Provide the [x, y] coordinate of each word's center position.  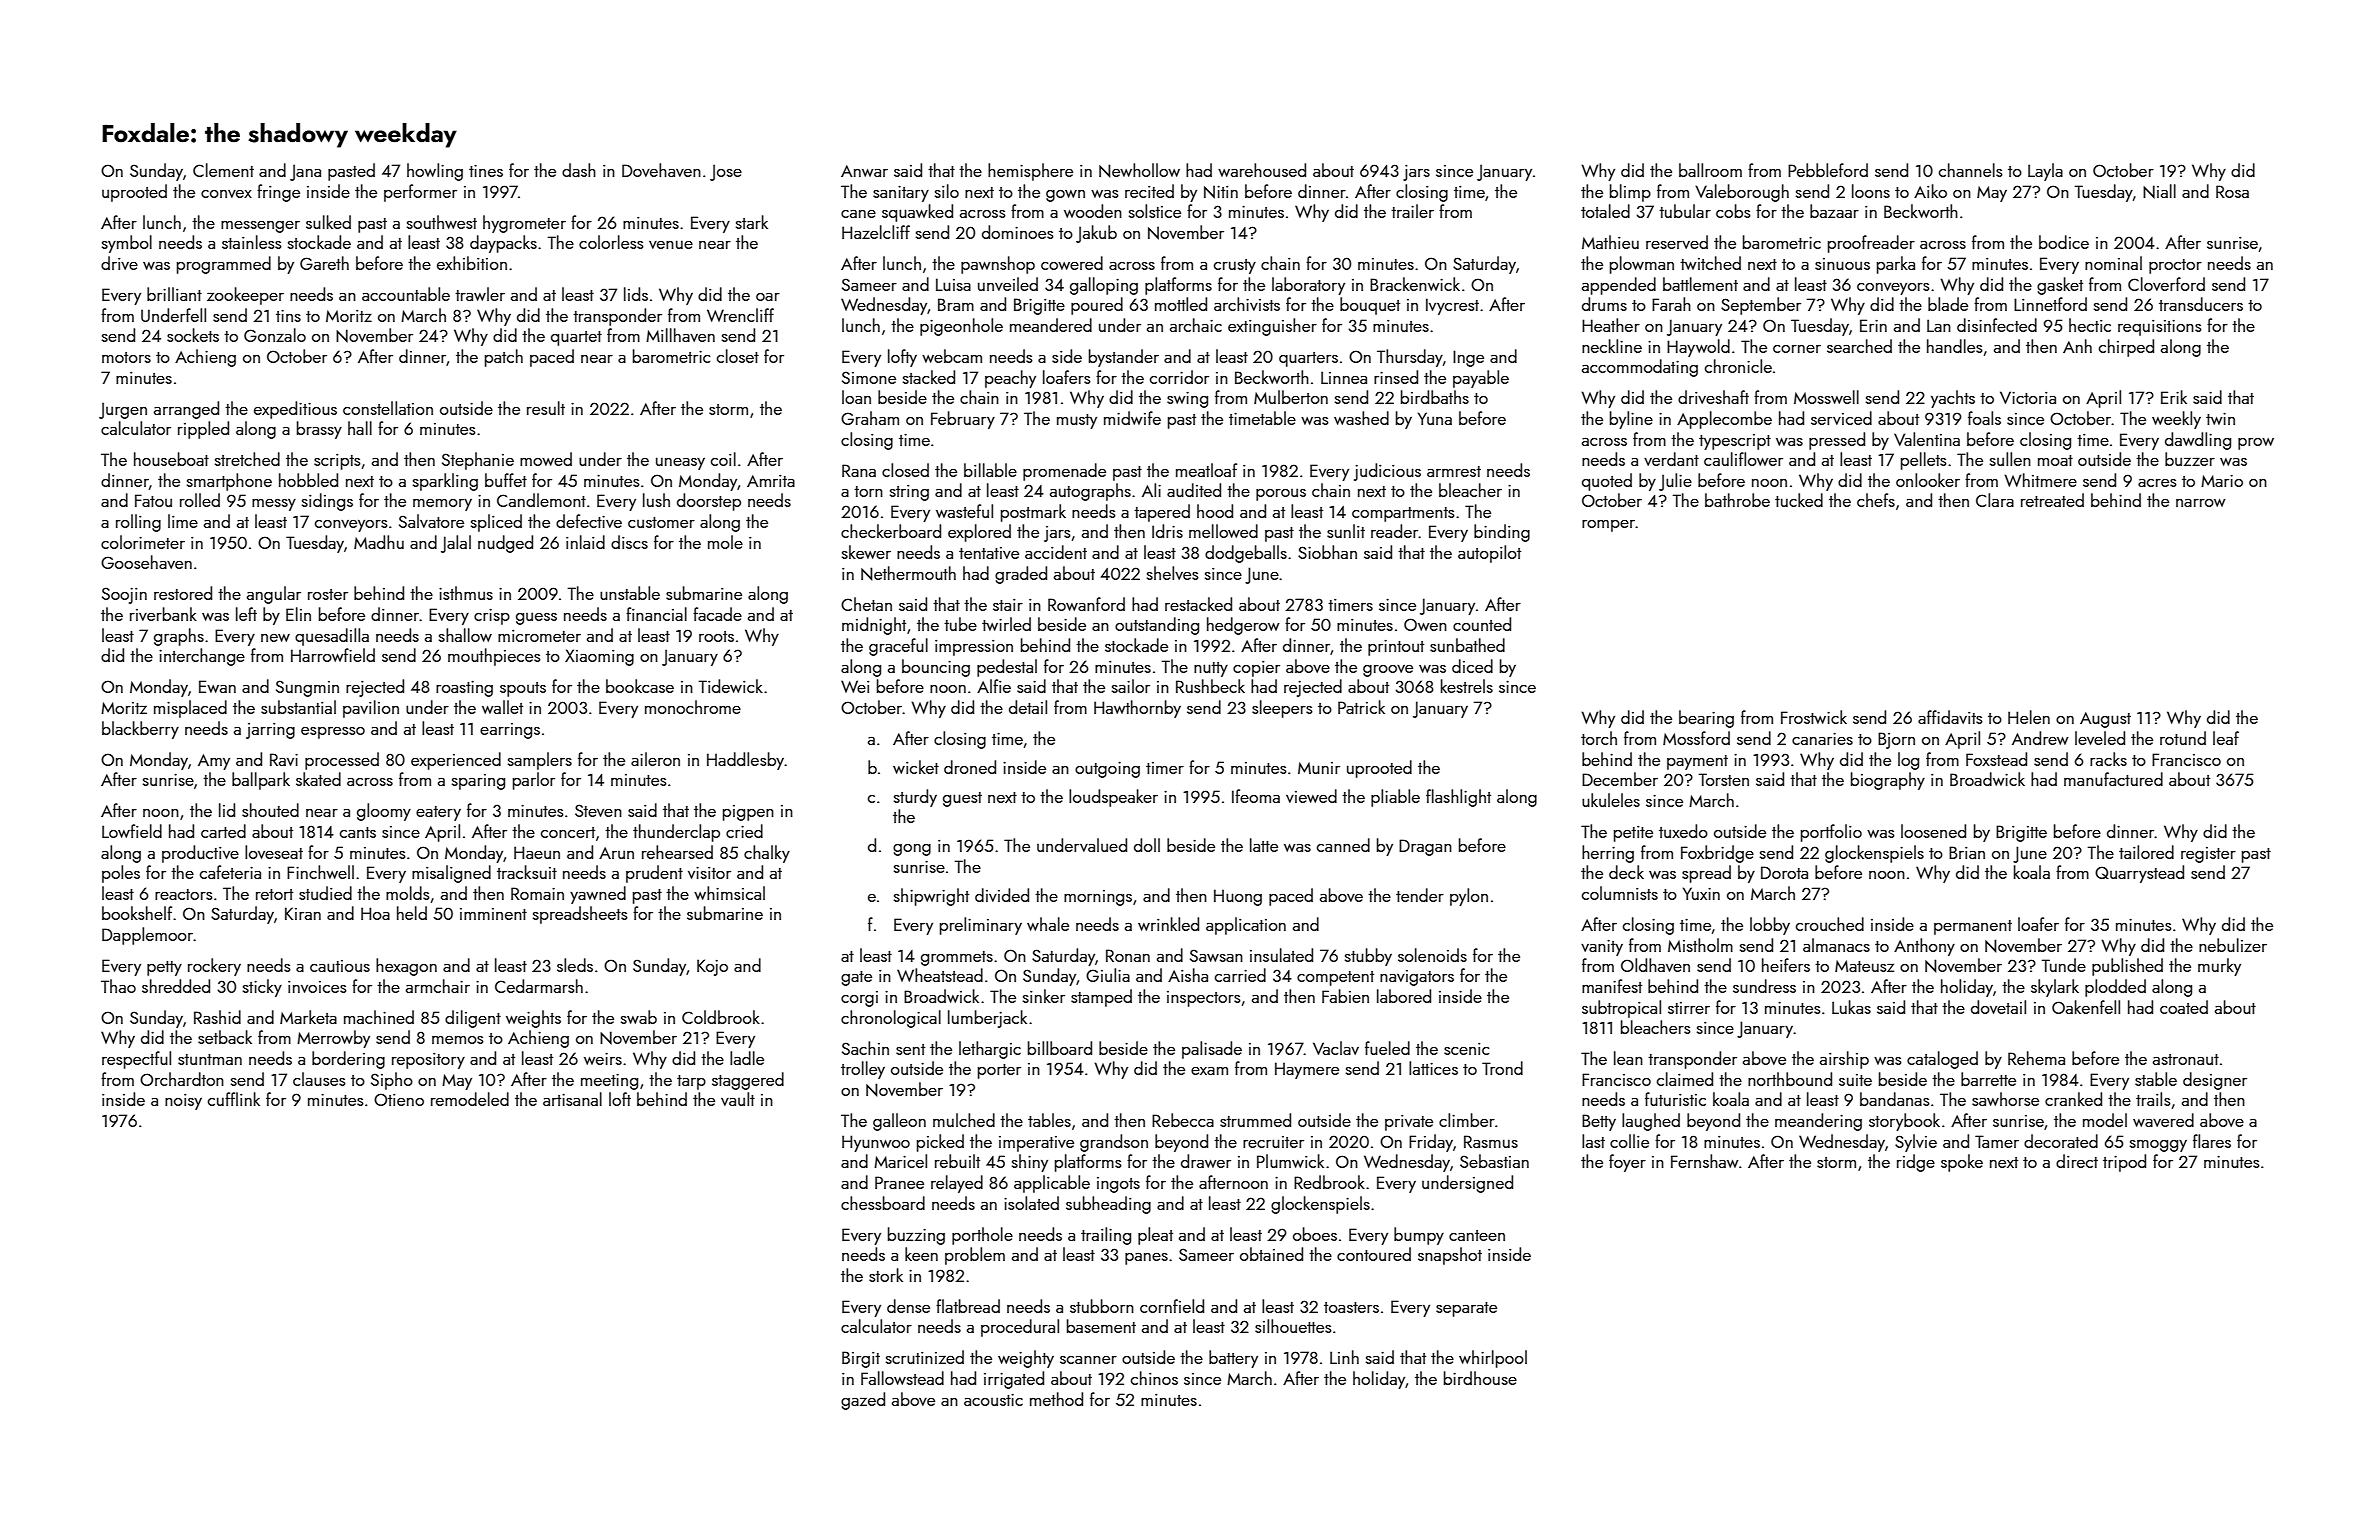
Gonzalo [275, 335]
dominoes [1018, 232]
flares [2212, 1141]
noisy [183, 1102]
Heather [1611, 325]
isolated [1031, 1203]
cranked [2073, 1099]
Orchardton [182, 1079]
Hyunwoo [876, 1143]
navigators [1417, 978]
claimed [1685, 1079]
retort [274, 894]
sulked [328, 222]
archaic [1196, 325]
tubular [1685, 211]
